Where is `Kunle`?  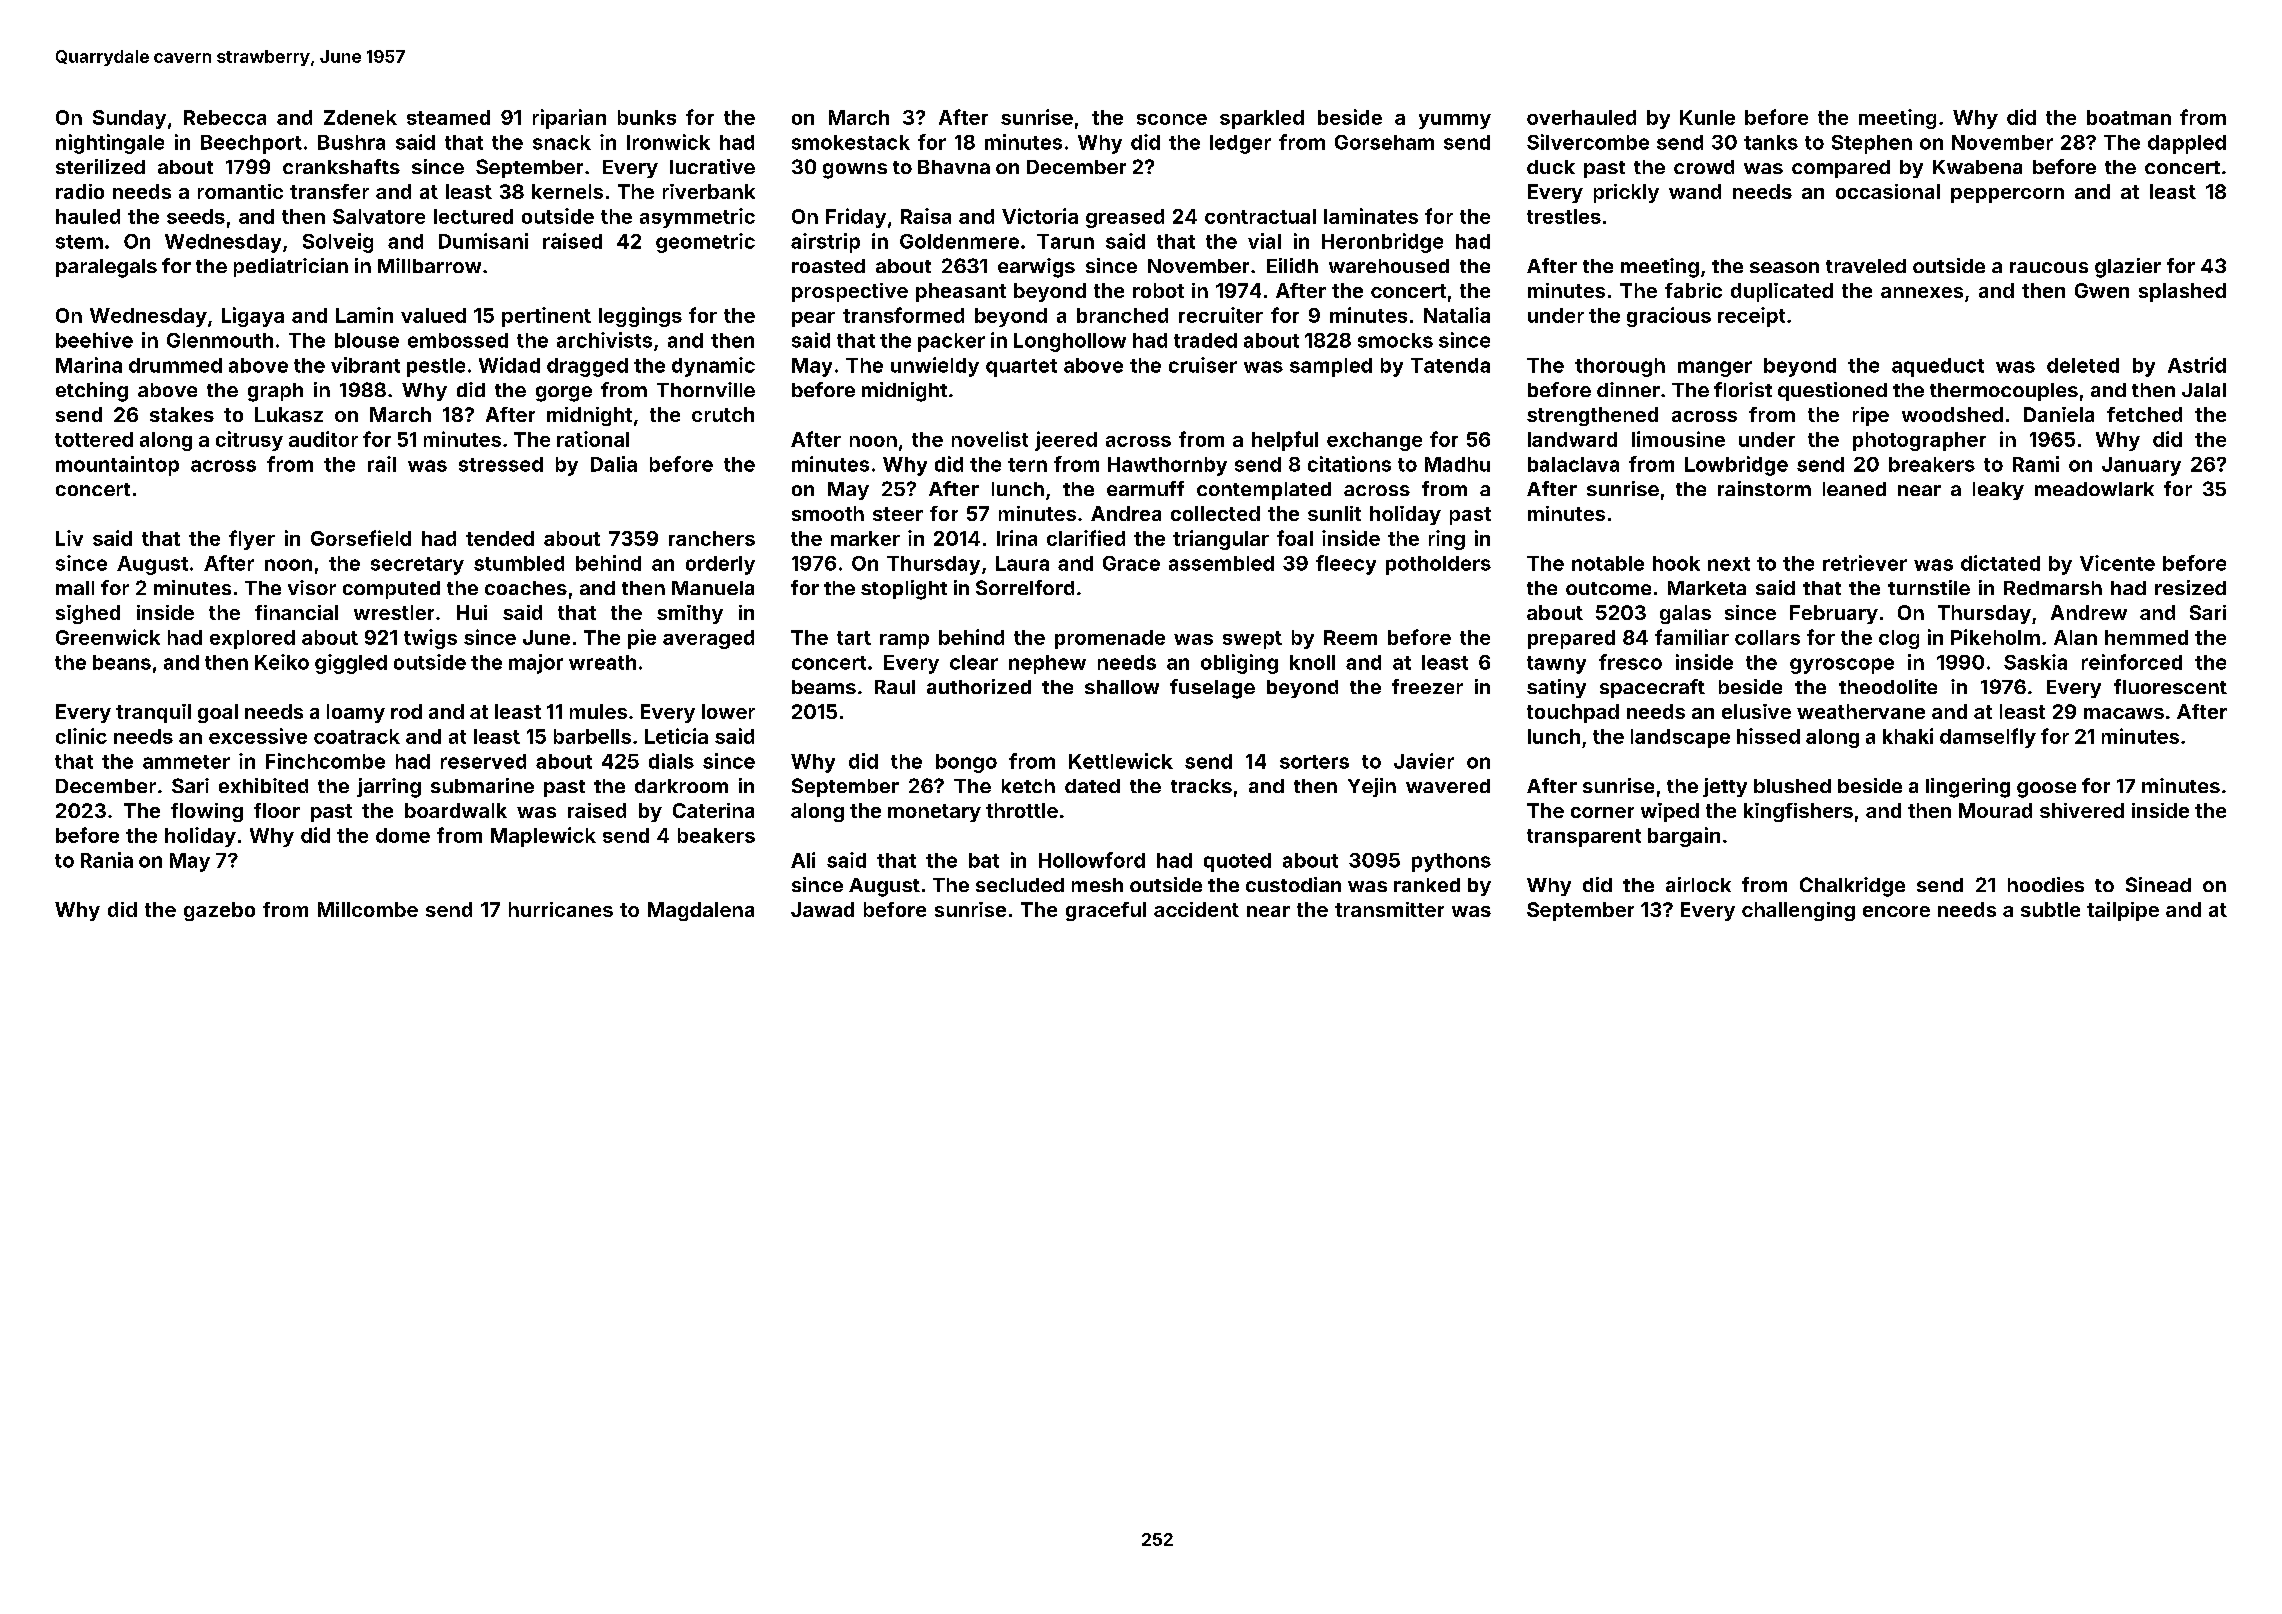
Kunle is located at coordinates (1707, 117).
